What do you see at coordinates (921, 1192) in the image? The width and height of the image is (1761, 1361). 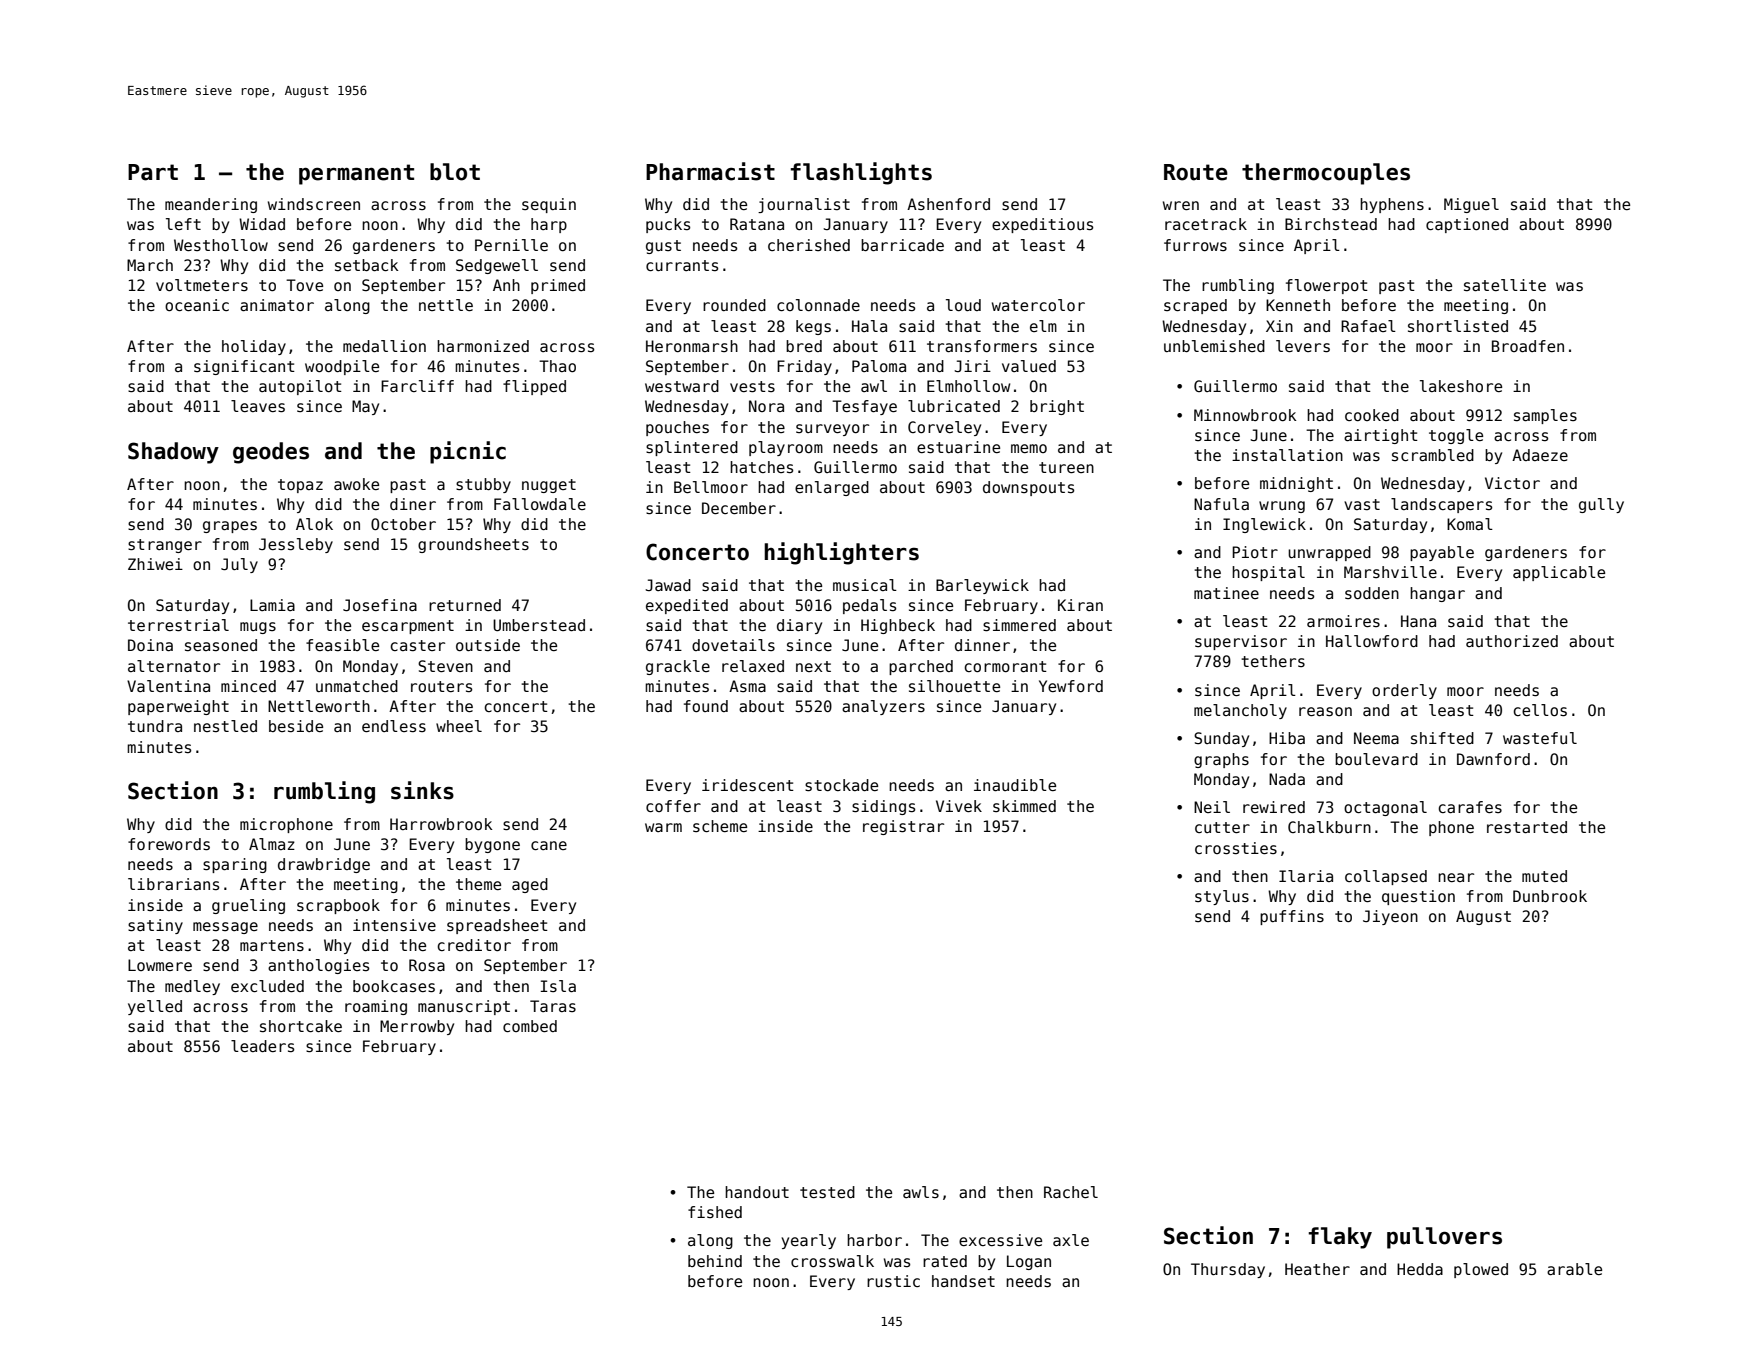 I see `awls` at bounding box center [921, 1192].
